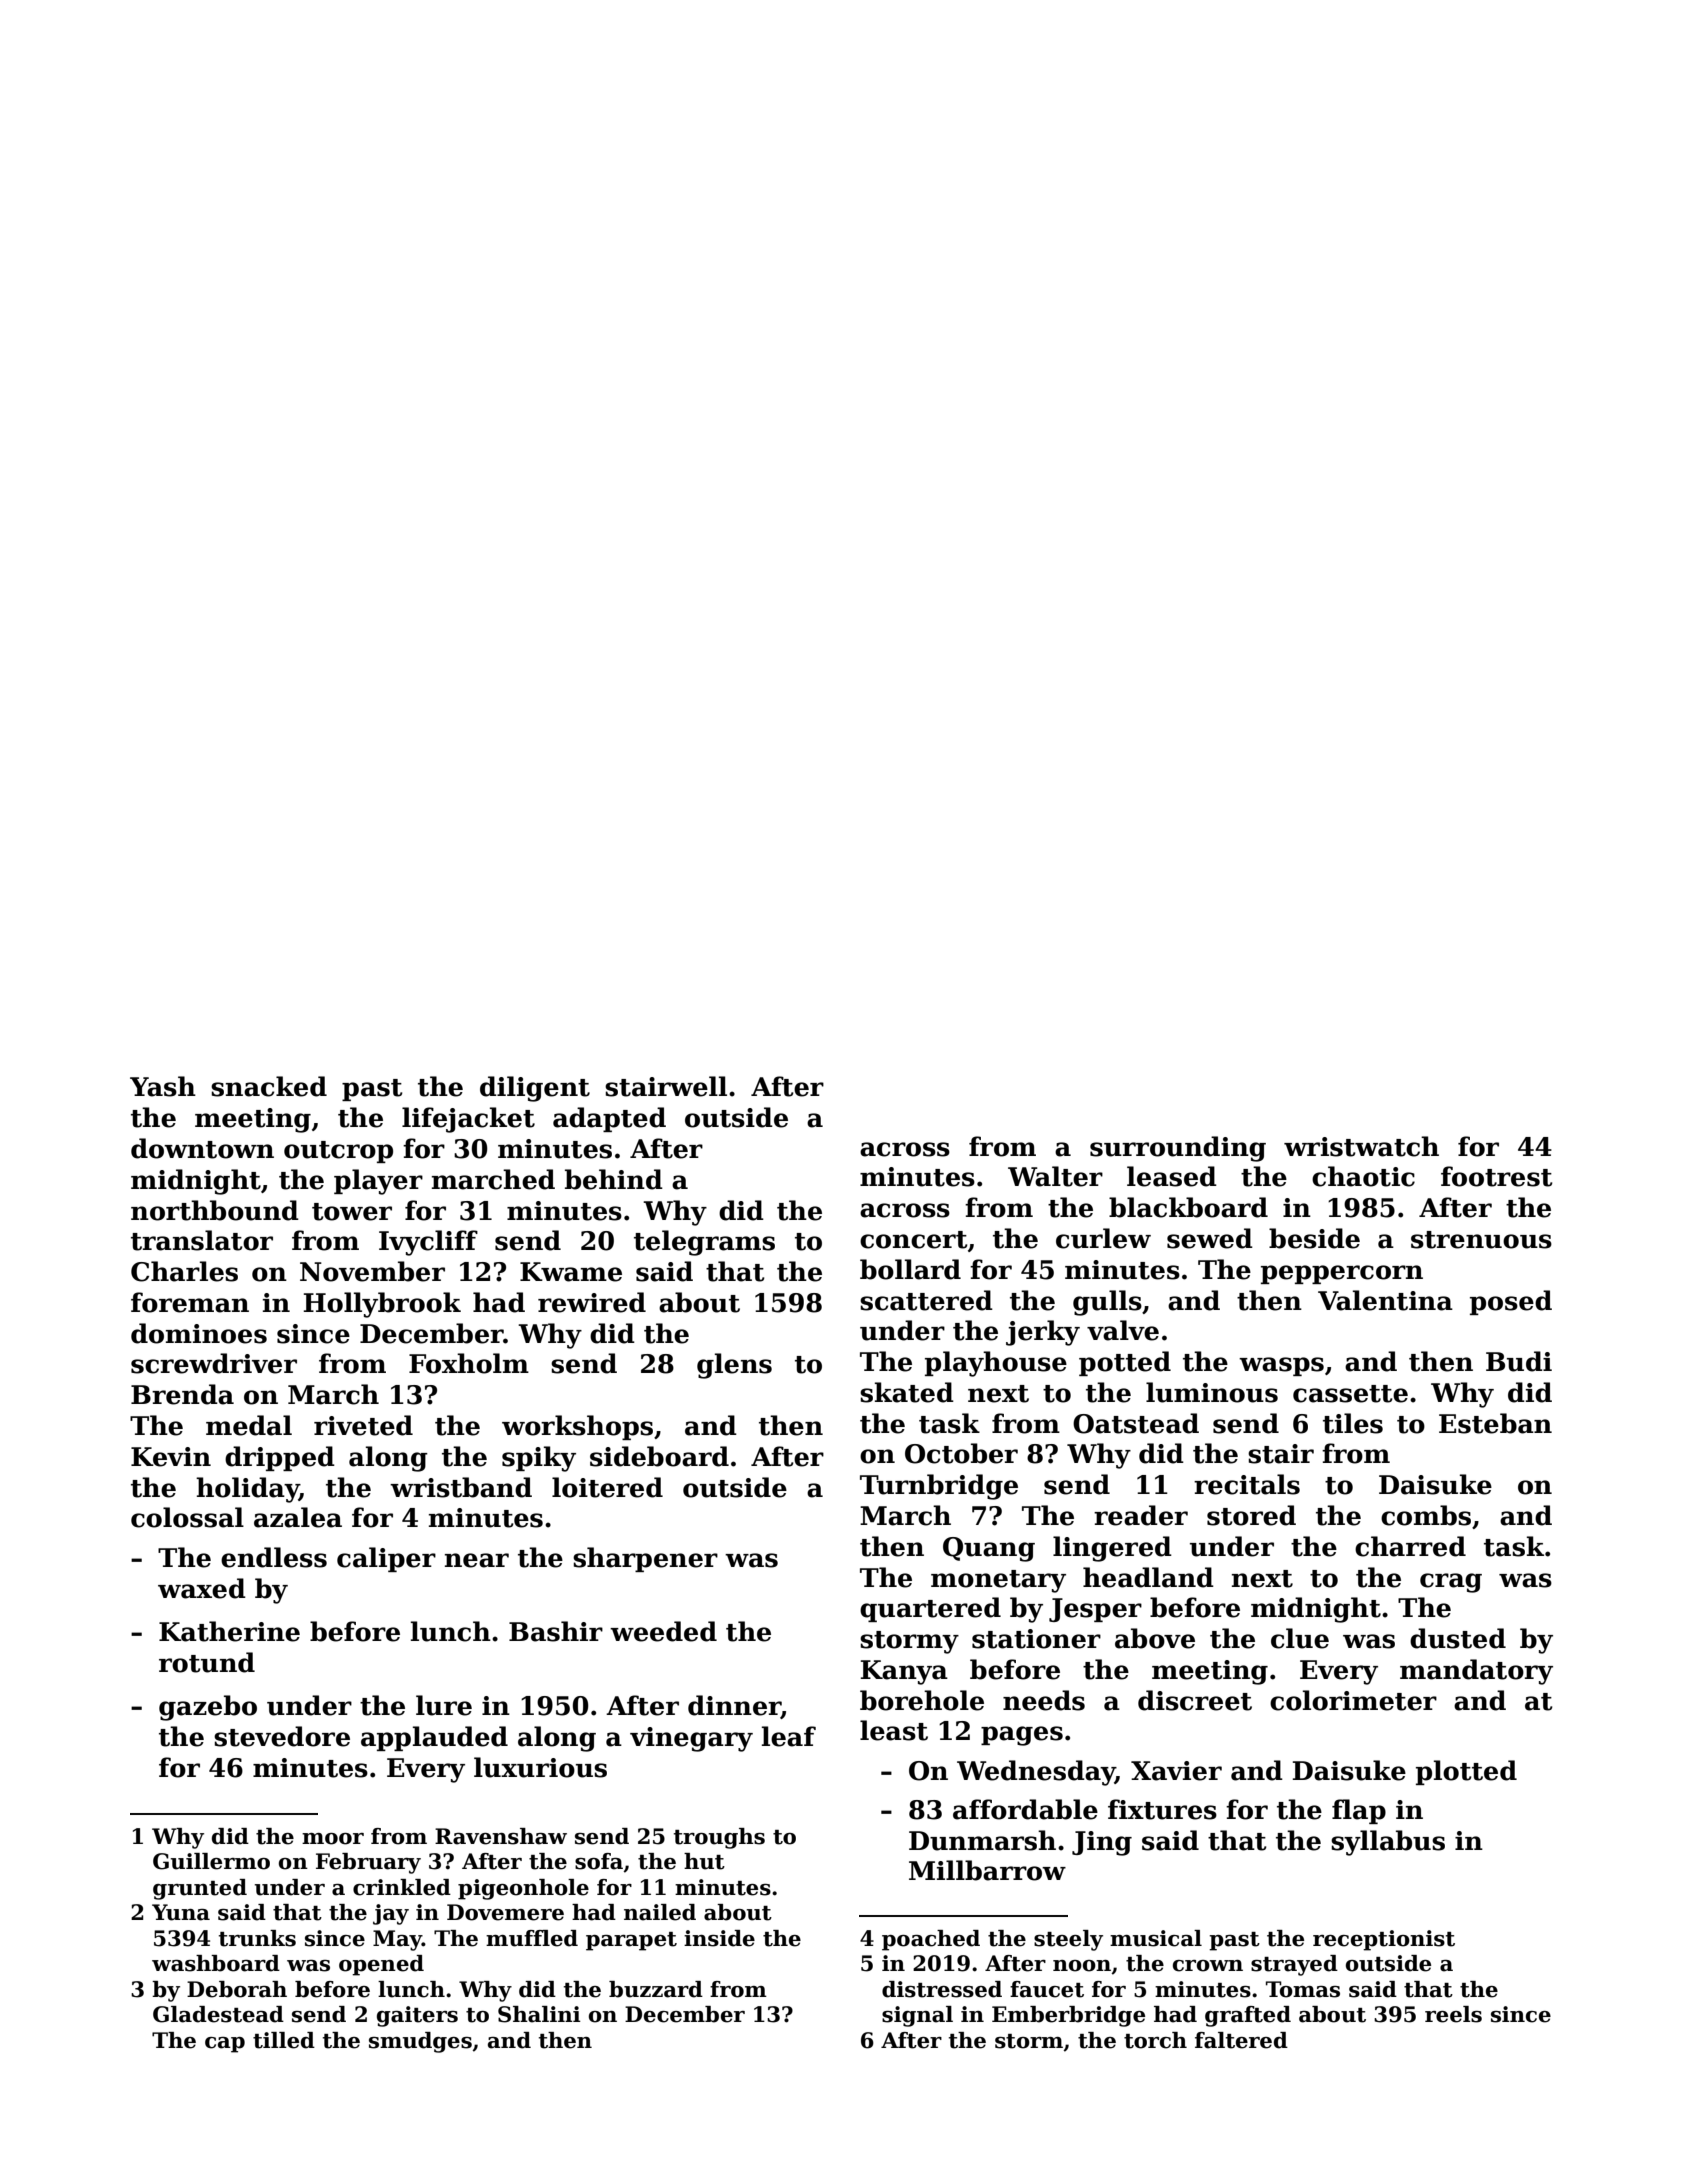  Describe the element at coordinates (225, 2045) in the page. I see `cap` at that location.
